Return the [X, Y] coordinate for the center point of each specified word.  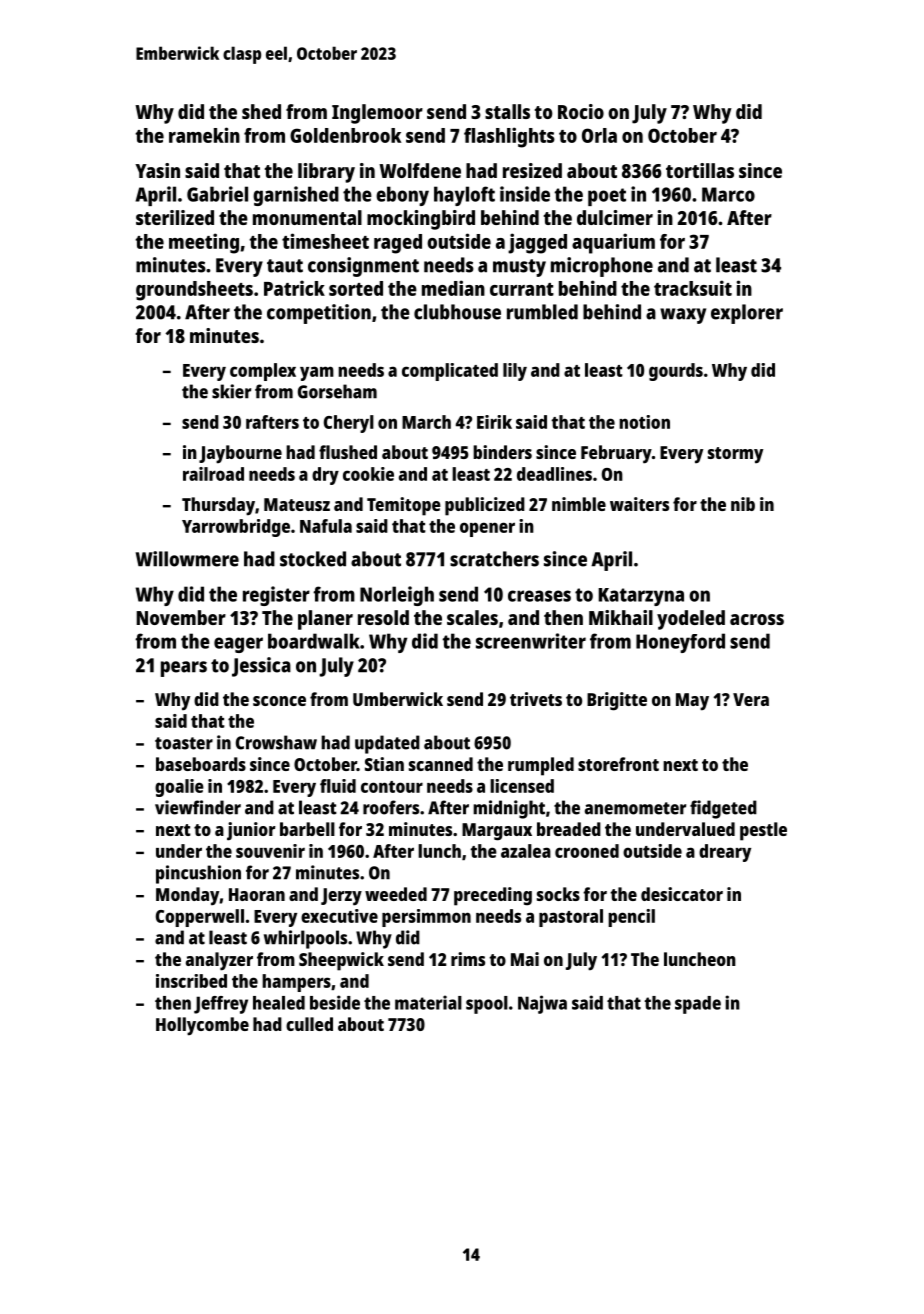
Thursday [218, 506]
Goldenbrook [345, 135]
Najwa [542, 1004]
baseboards [201, 764]
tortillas [700, 170]
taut [285, 266]
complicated [450, 372]
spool [487, 1005]
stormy [735, 455]
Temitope [404, 506]
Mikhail [621, 617]
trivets [536, 699]
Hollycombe [202, 1026]
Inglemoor [377, 114]
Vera [751, 699]
